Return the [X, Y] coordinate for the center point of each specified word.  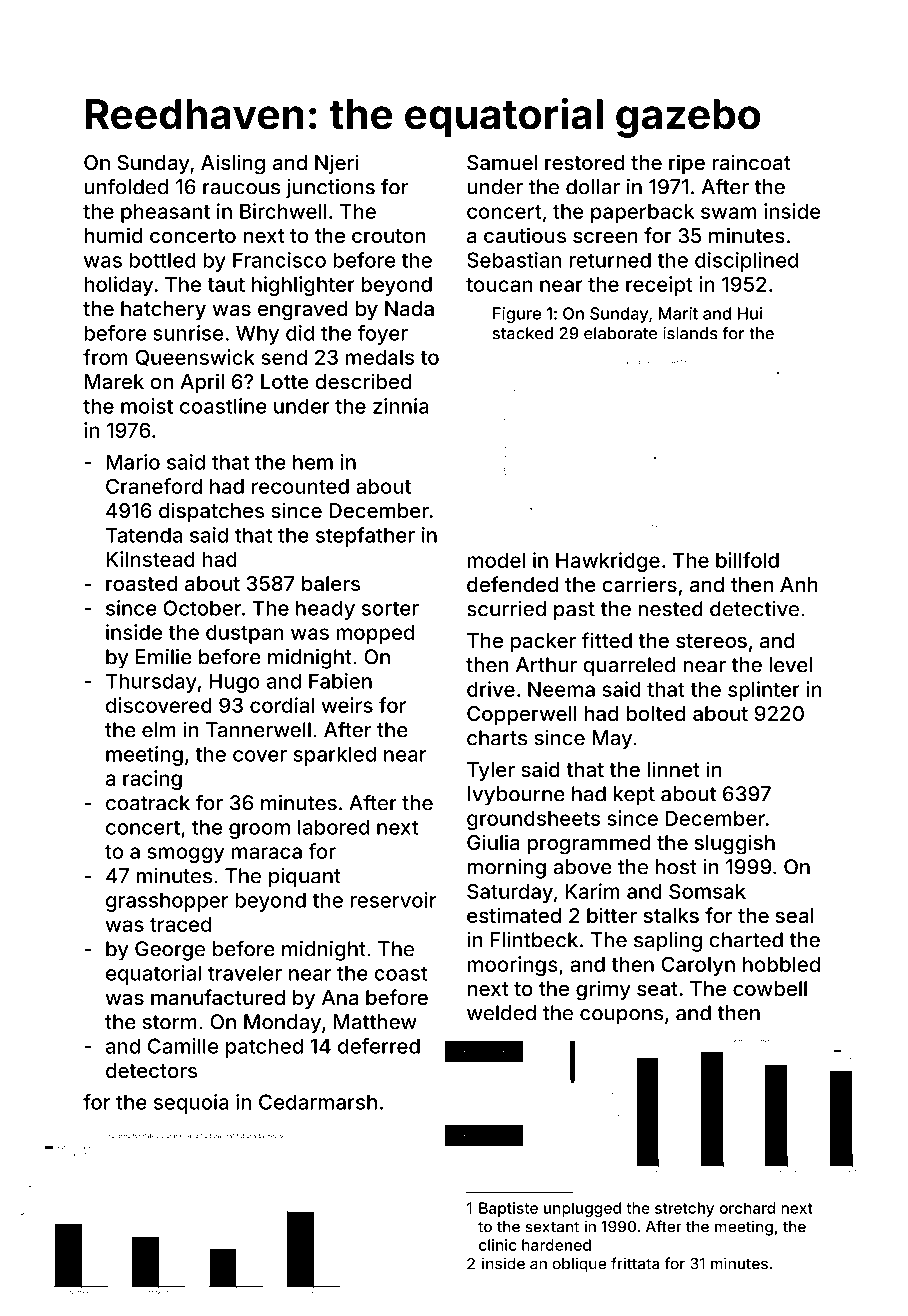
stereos [711, 641]
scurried [506, 609]
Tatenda [144, 535]
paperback [642, 213]
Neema [561, 689]
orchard [747, 1208]
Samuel [502, 162]
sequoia [191, 1104]
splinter [764, 691]
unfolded [126, 186]
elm [159, 730]
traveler [245, 973]
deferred [379, 1046]
